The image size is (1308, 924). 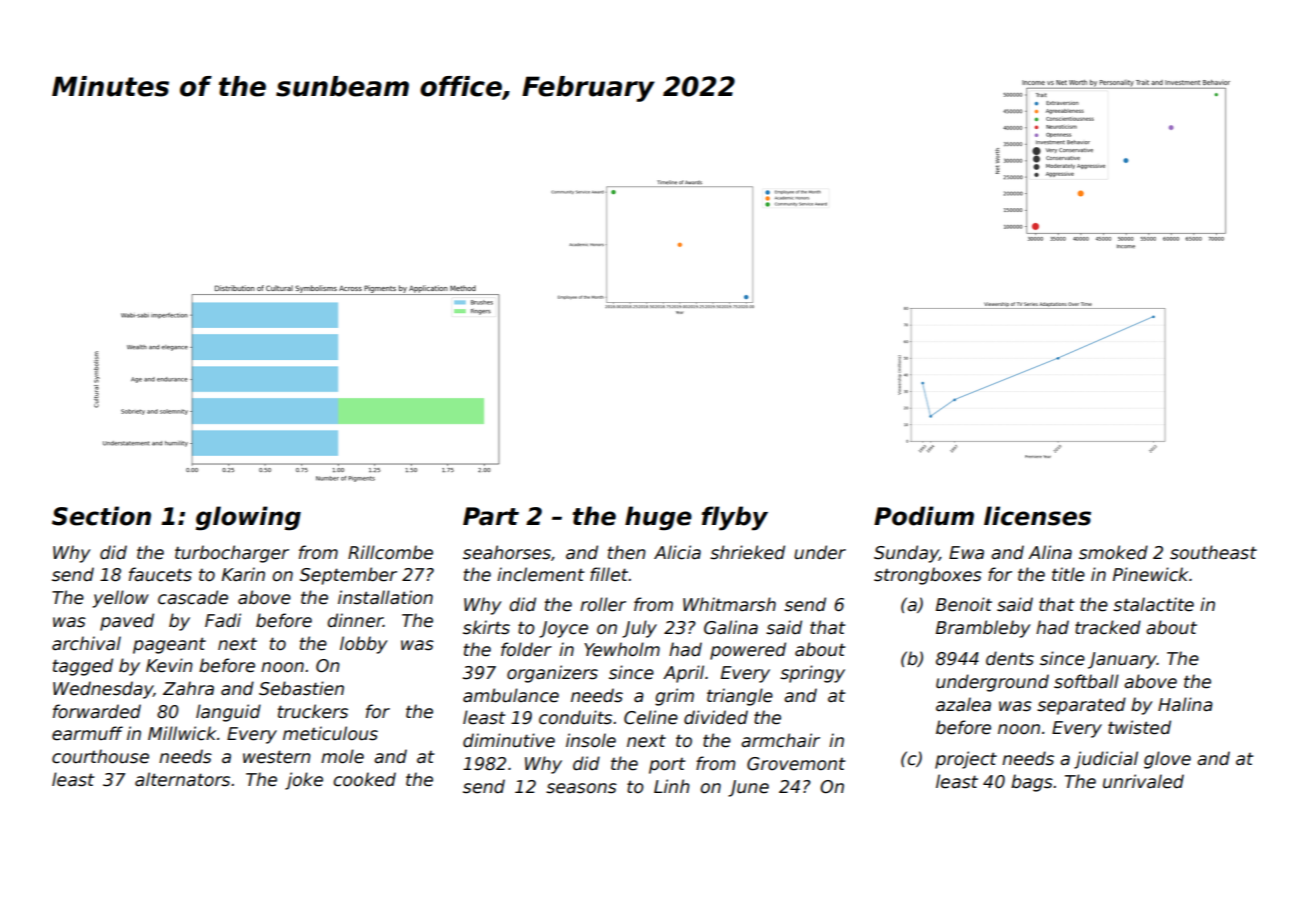 I want to click on Section, so click(x=101, y=516).
